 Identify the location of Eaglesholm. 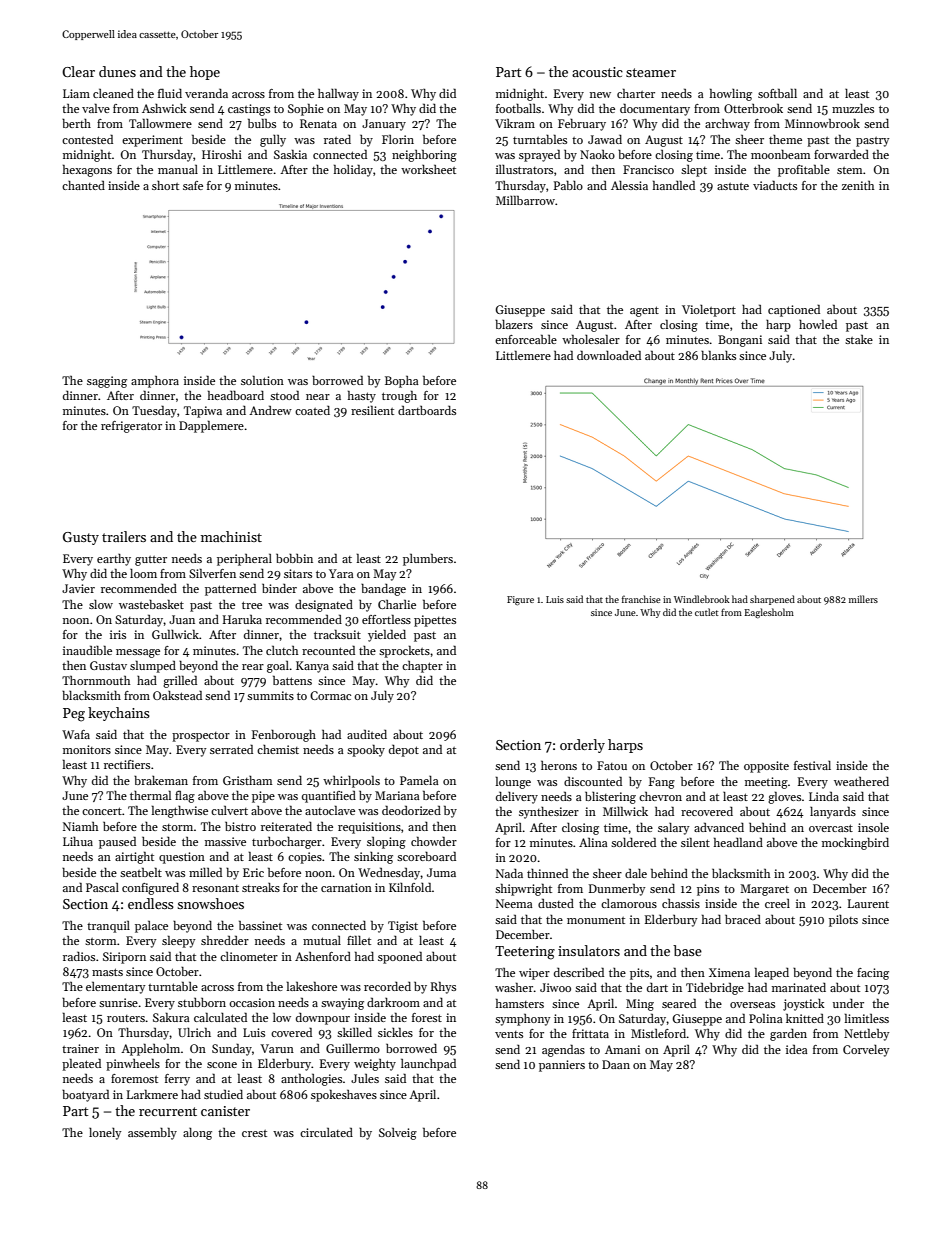
(769, 613).
